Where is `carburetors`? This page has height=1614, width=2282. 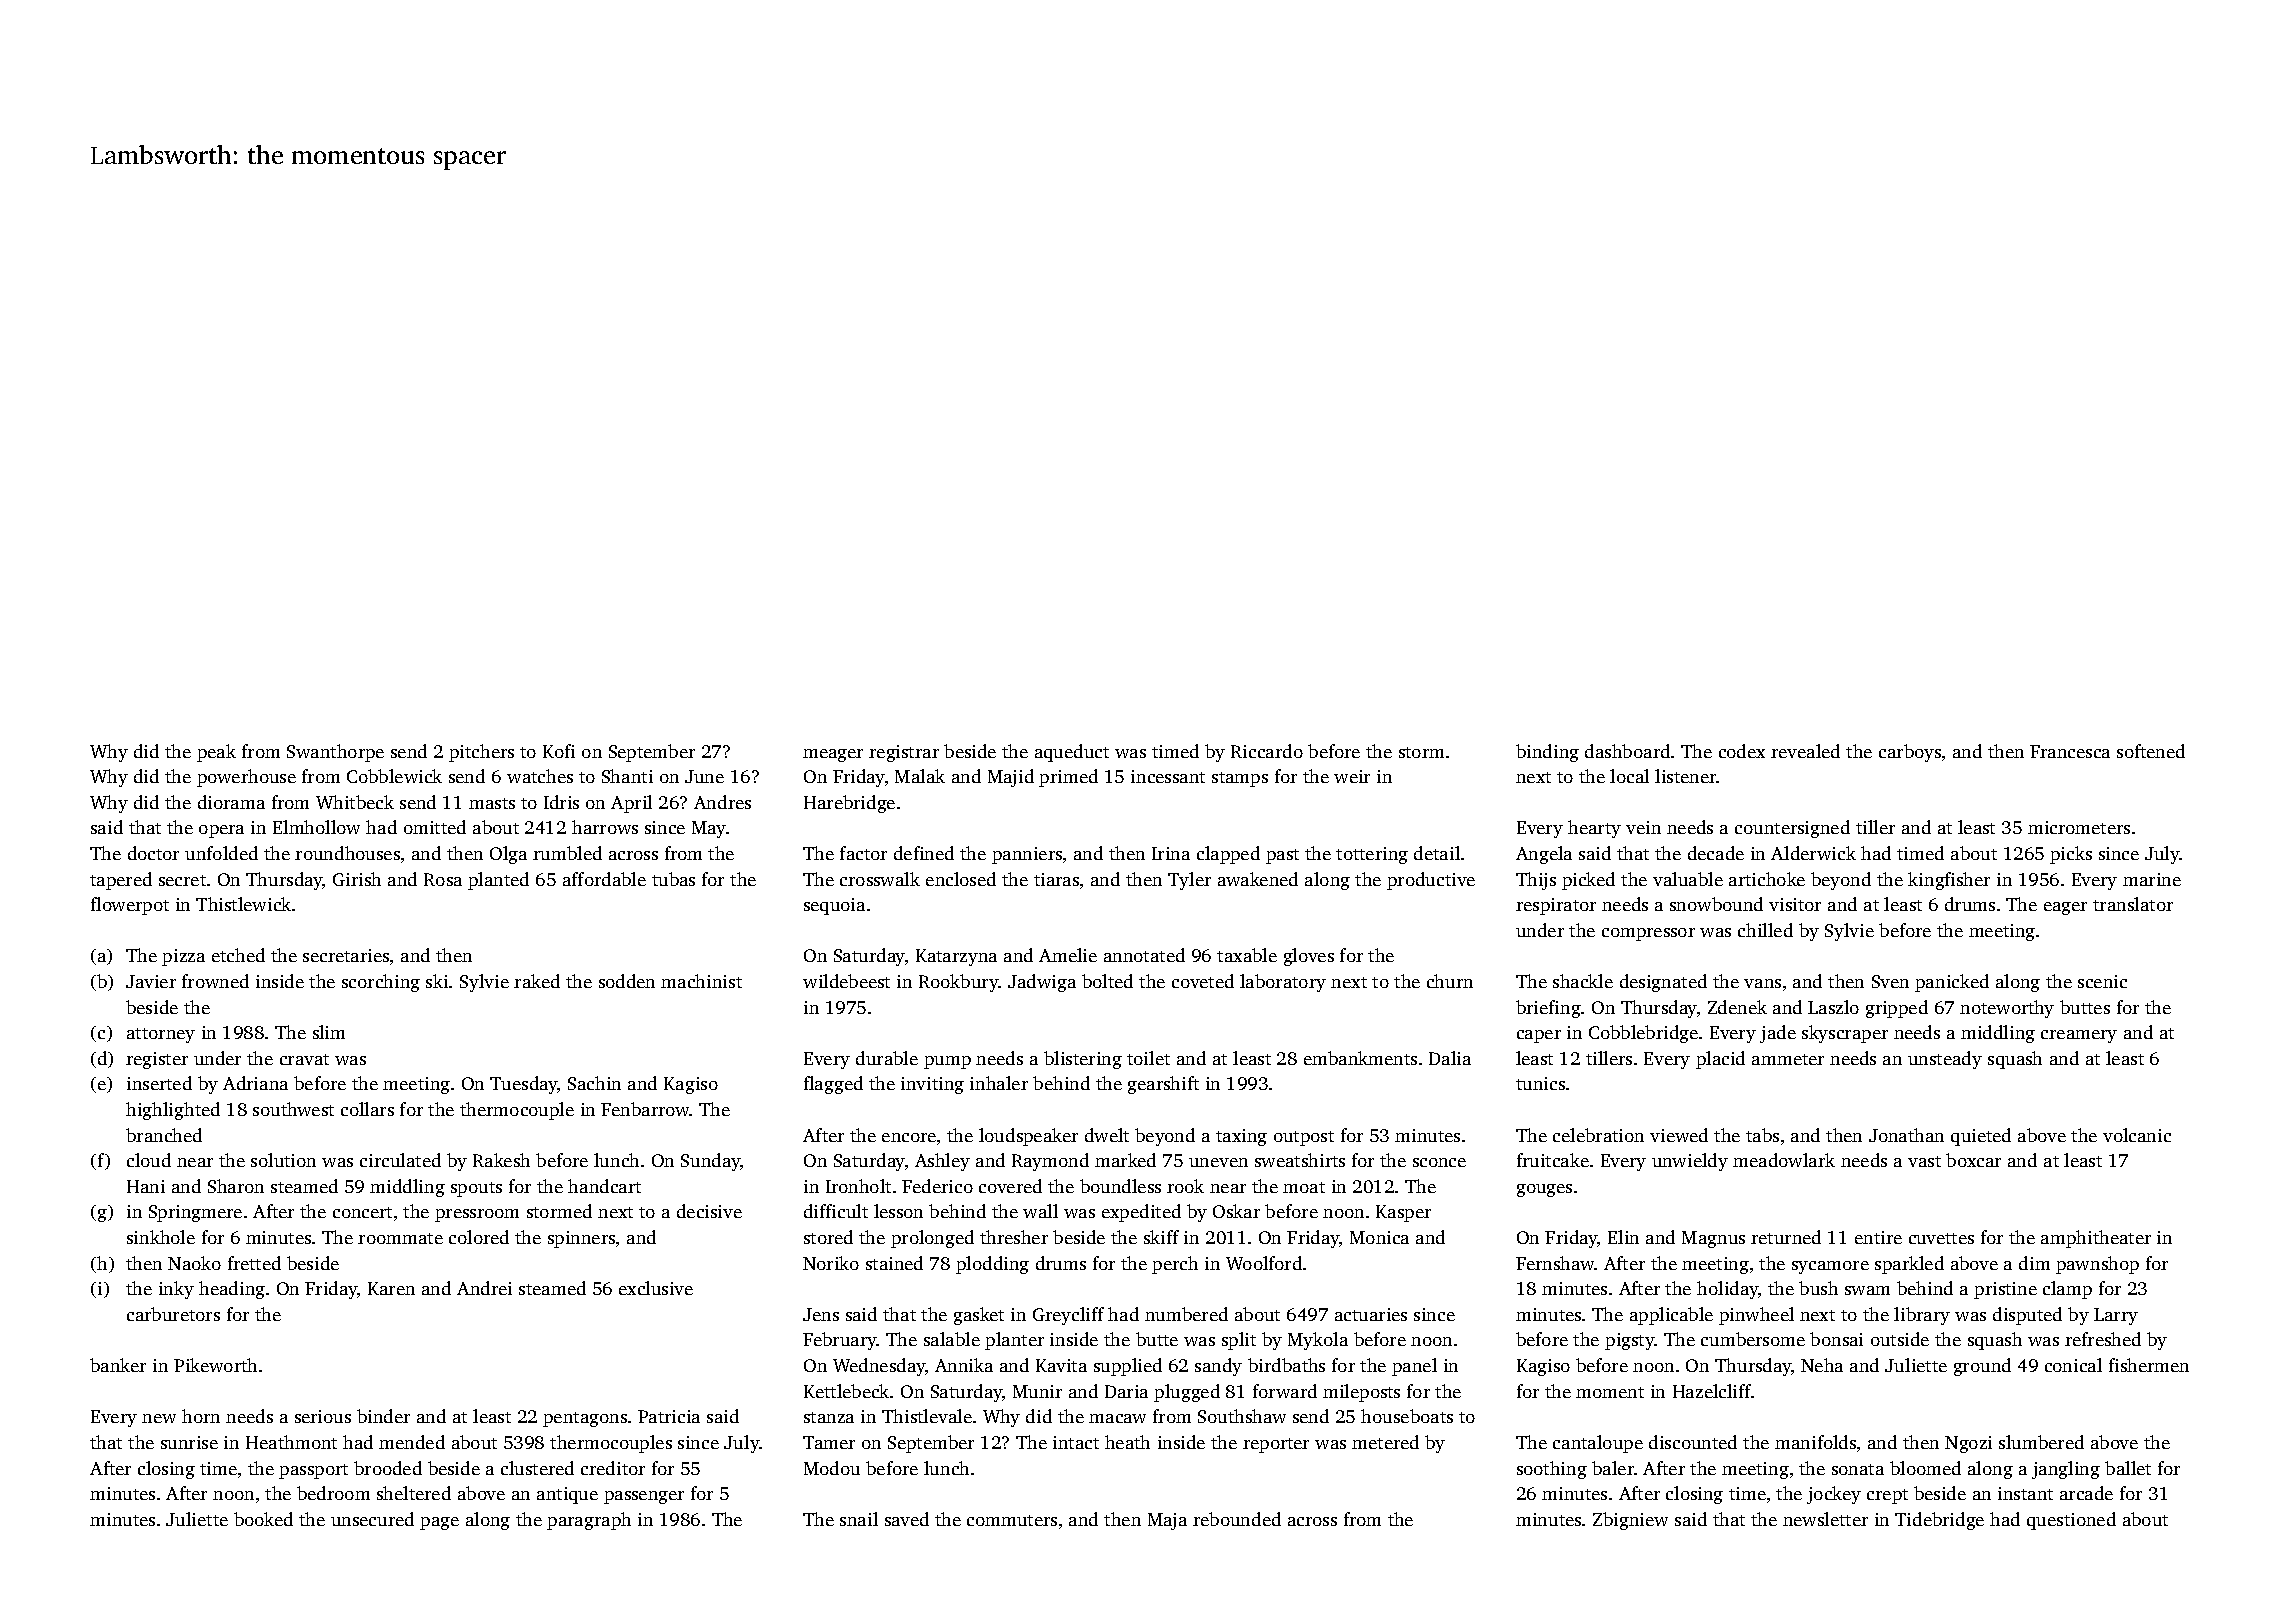
carburetors is located at coordinates (173, 1314).
